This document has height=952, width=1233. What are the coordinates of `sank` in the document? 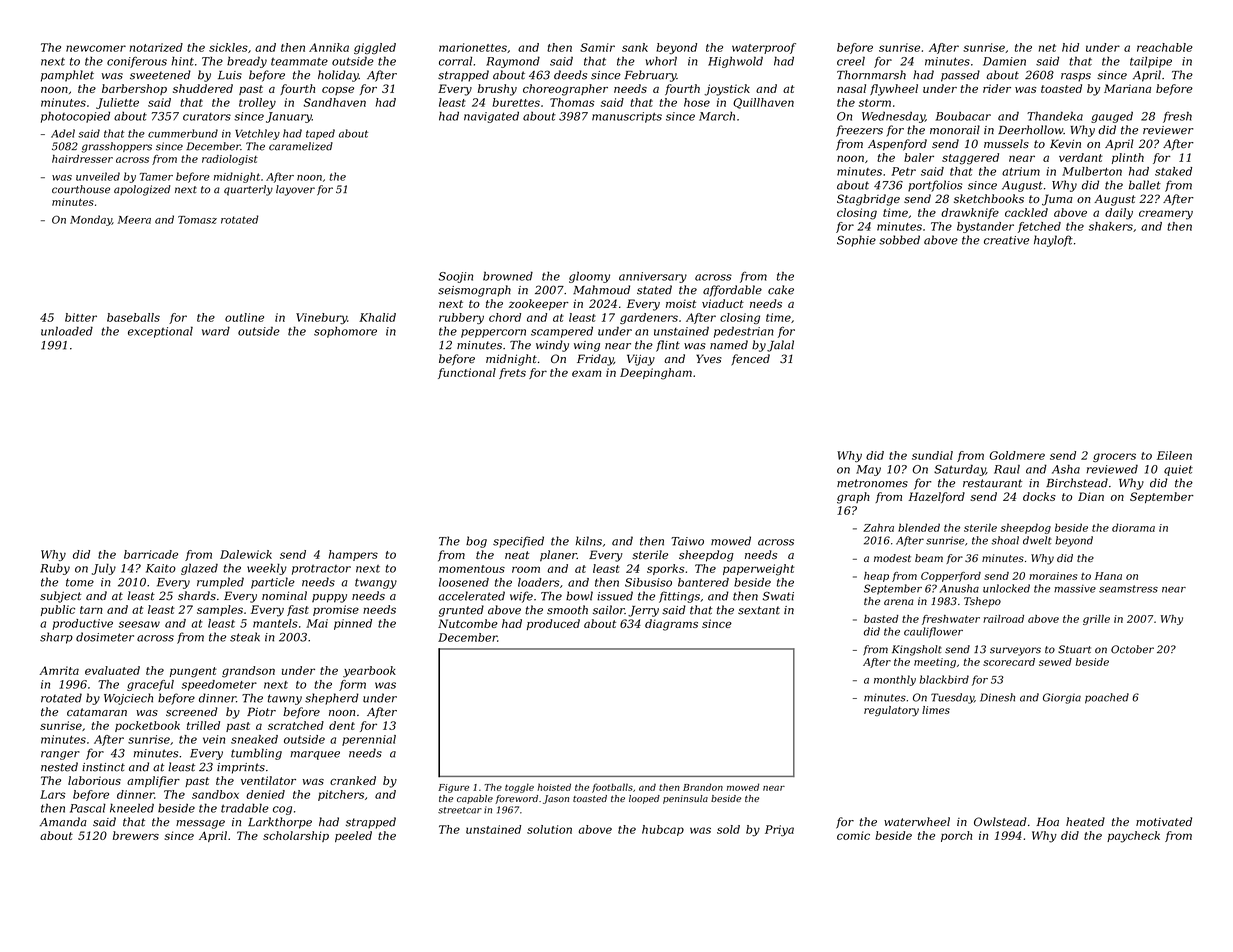 It's located at (635, 47).
